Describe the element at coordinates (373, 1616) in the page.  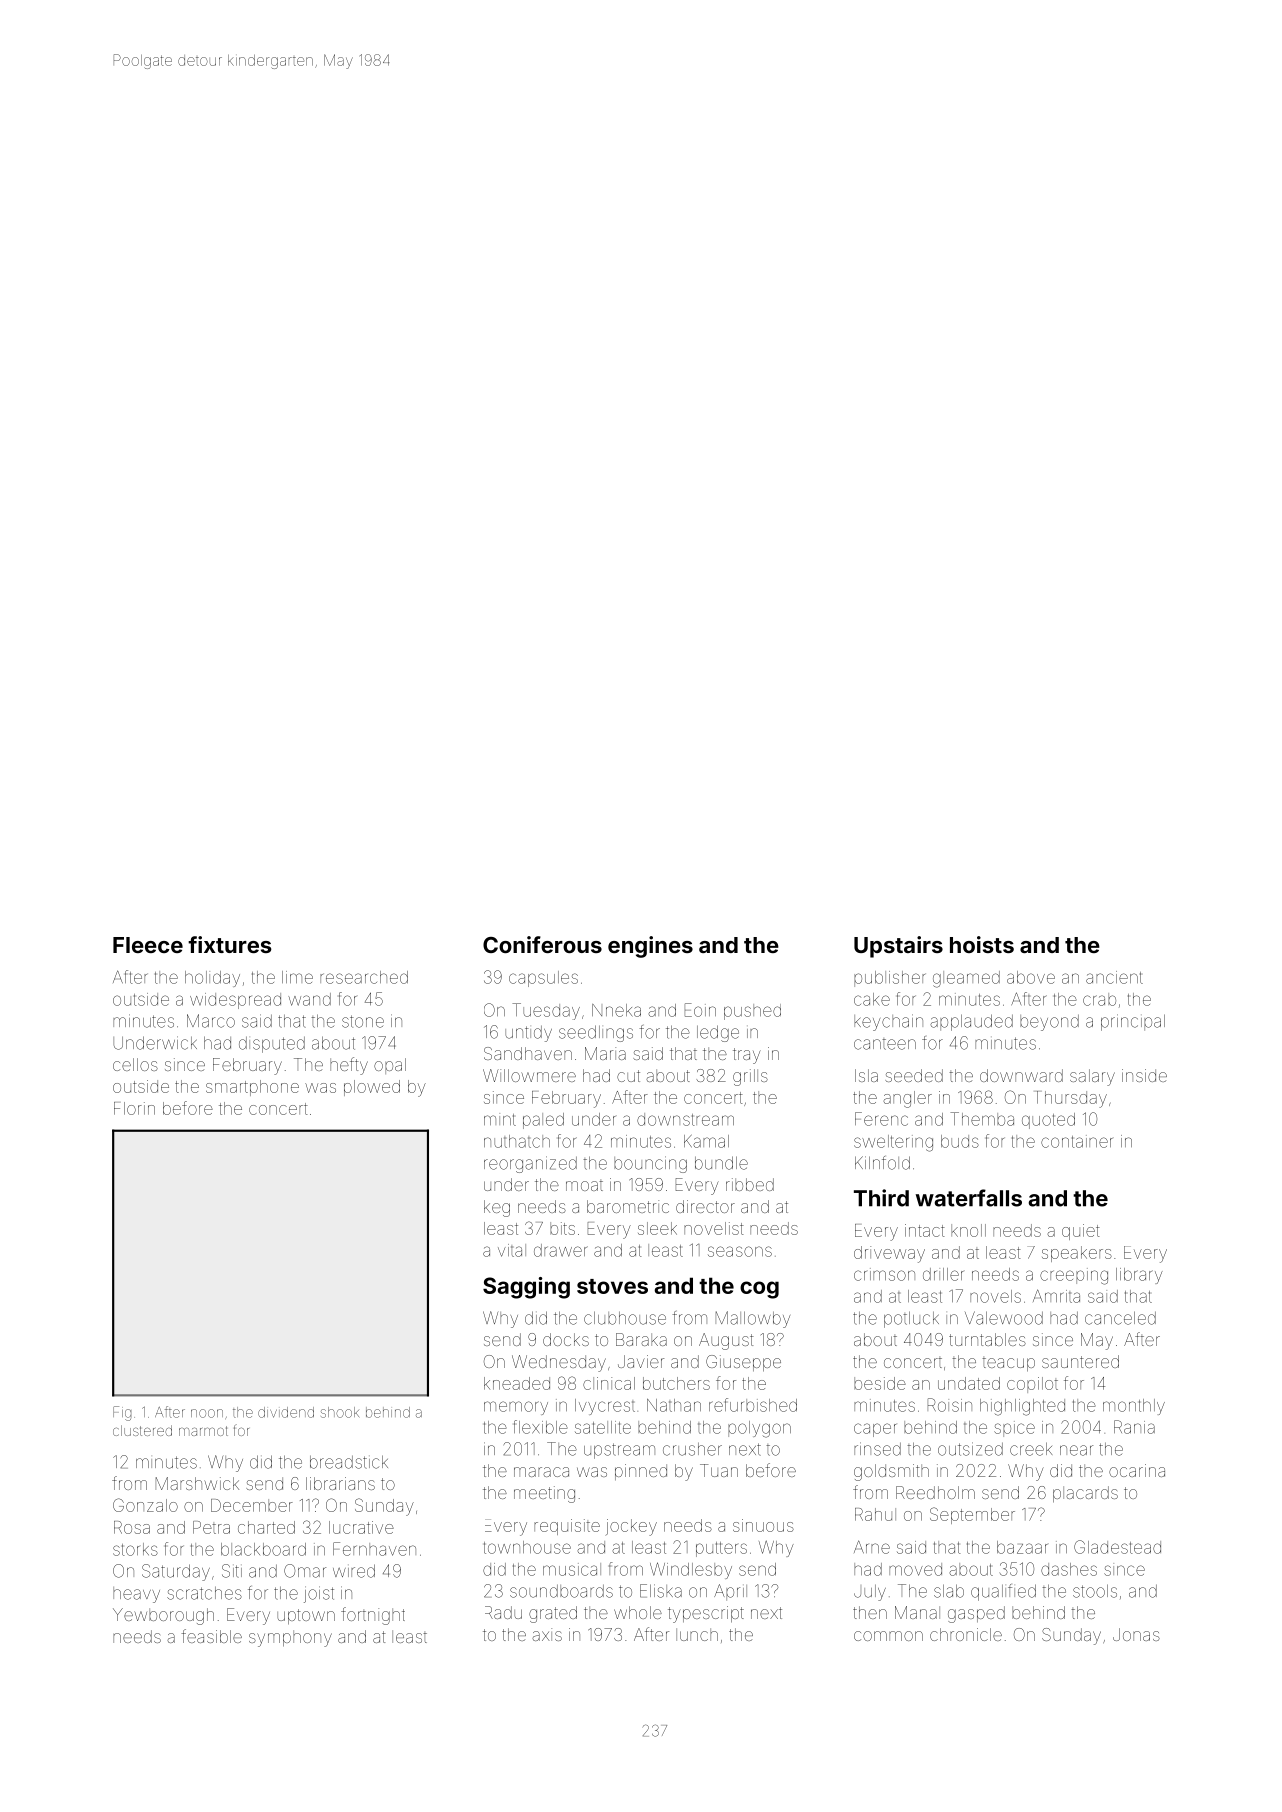
I see `fortnight` at that location.
